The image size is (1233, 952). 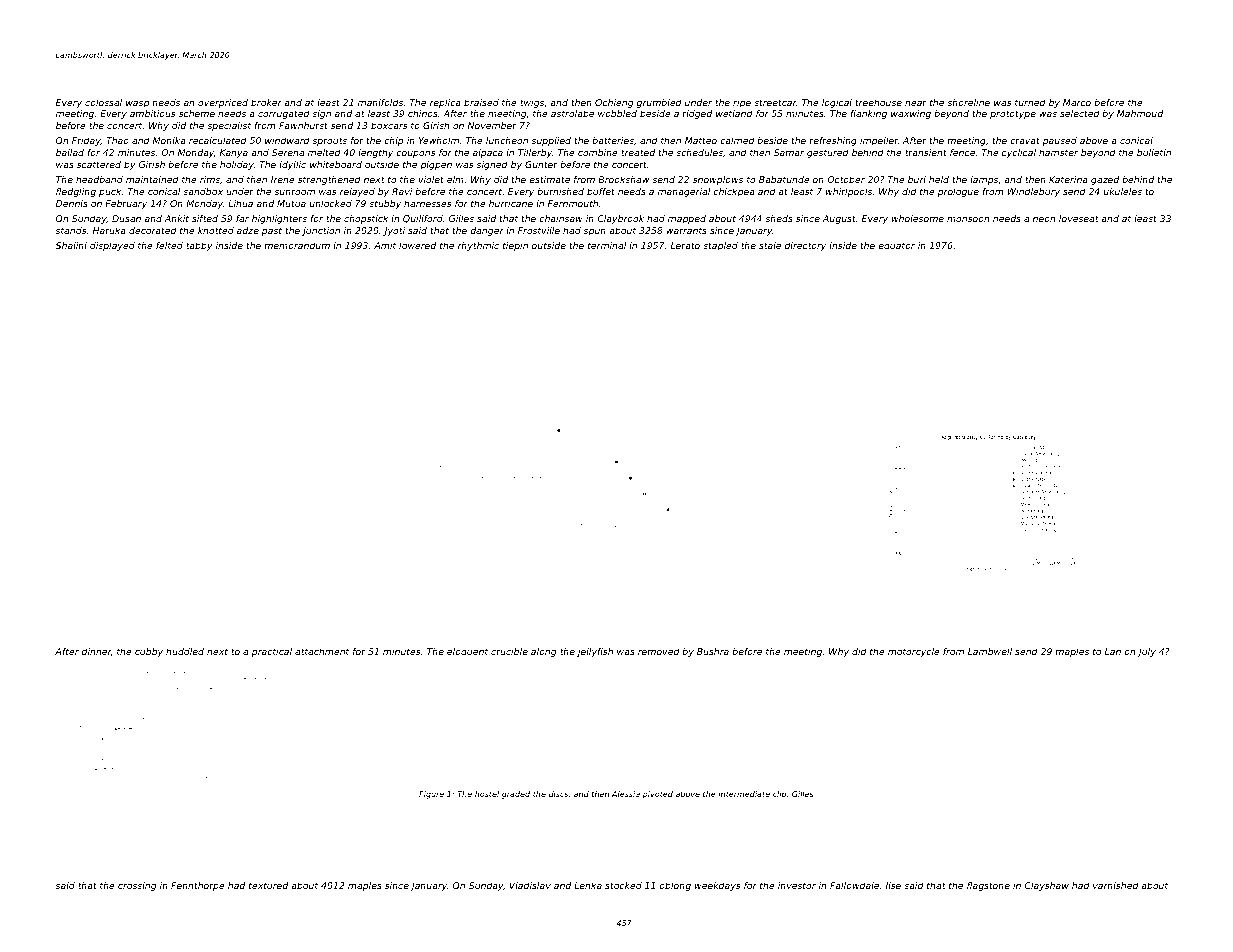 I want to click on Mahmoud, so click(x=1140, y=113).
